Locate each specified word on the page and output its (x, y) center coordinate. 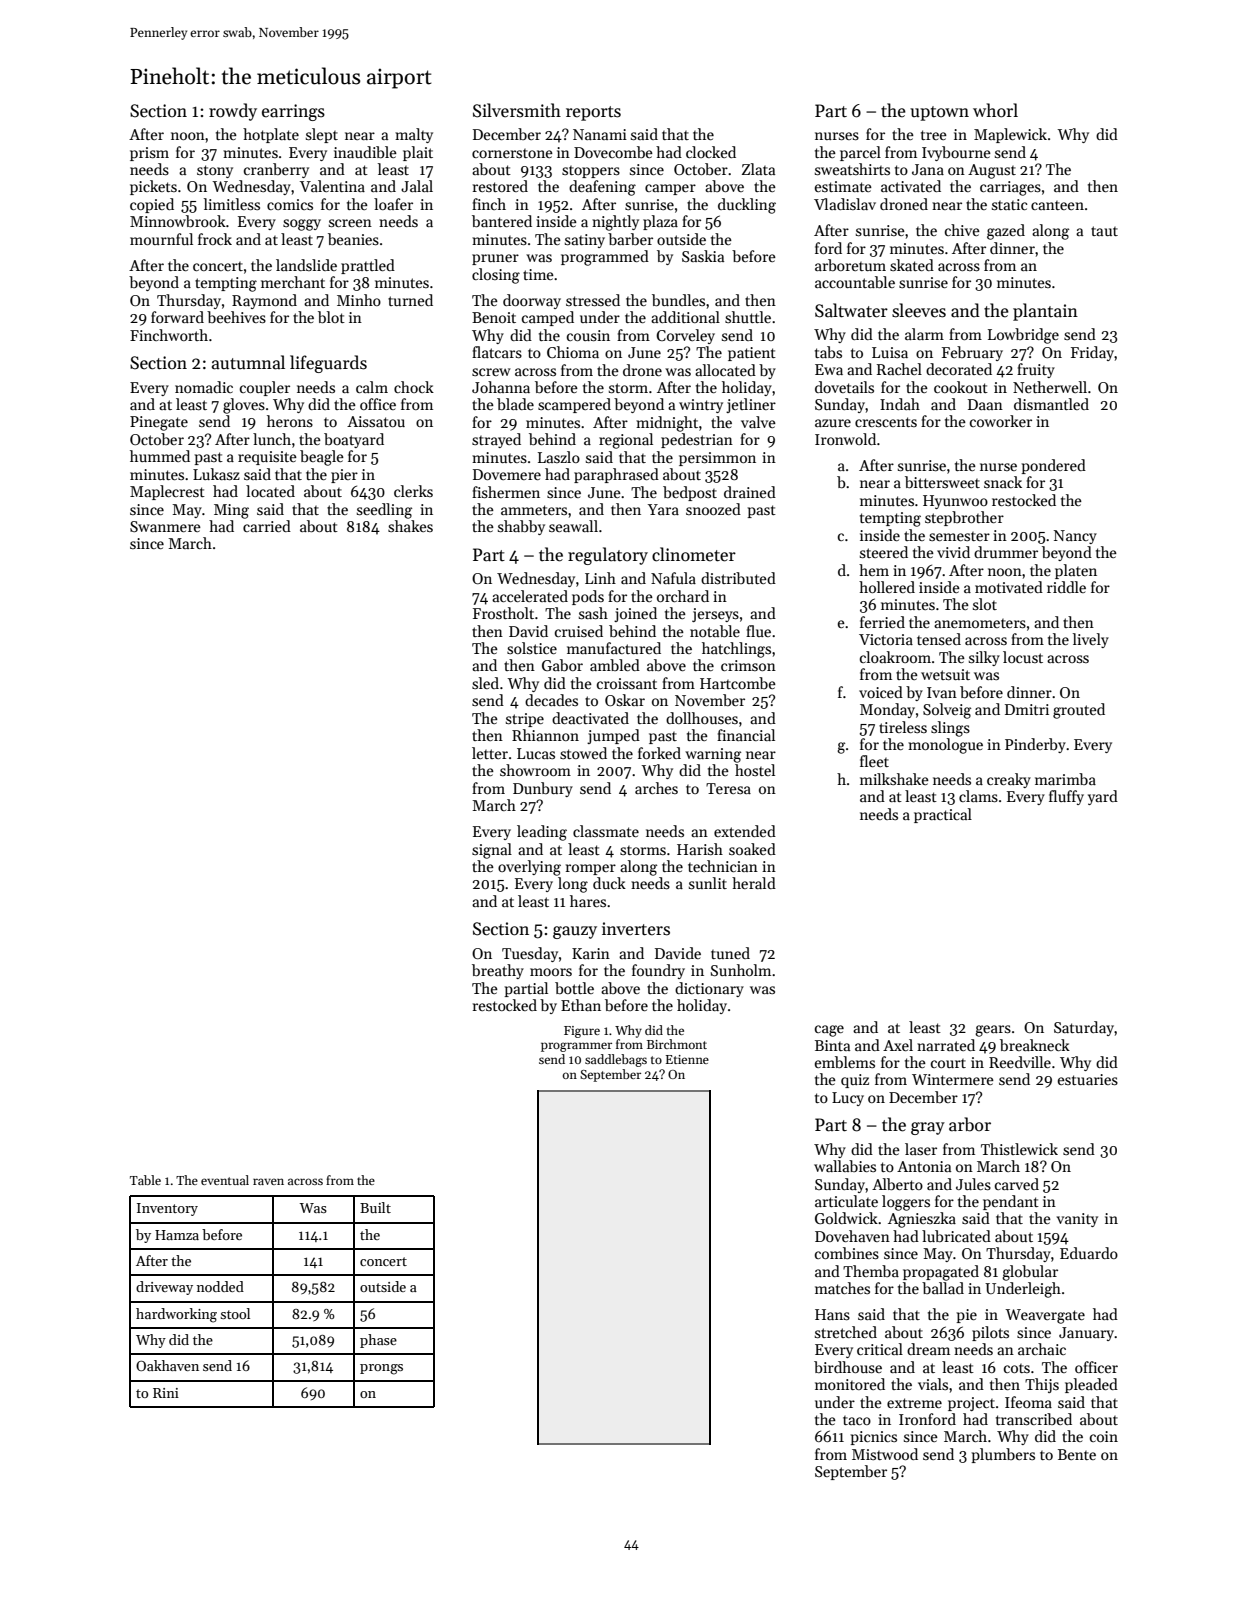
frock (215, 239)
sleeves (919, 310)
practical (943, 815)
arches (656, 788)
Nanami (600, 134)
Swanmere (165, 526)
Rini (166, 1393)
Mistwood (885, 1454)
